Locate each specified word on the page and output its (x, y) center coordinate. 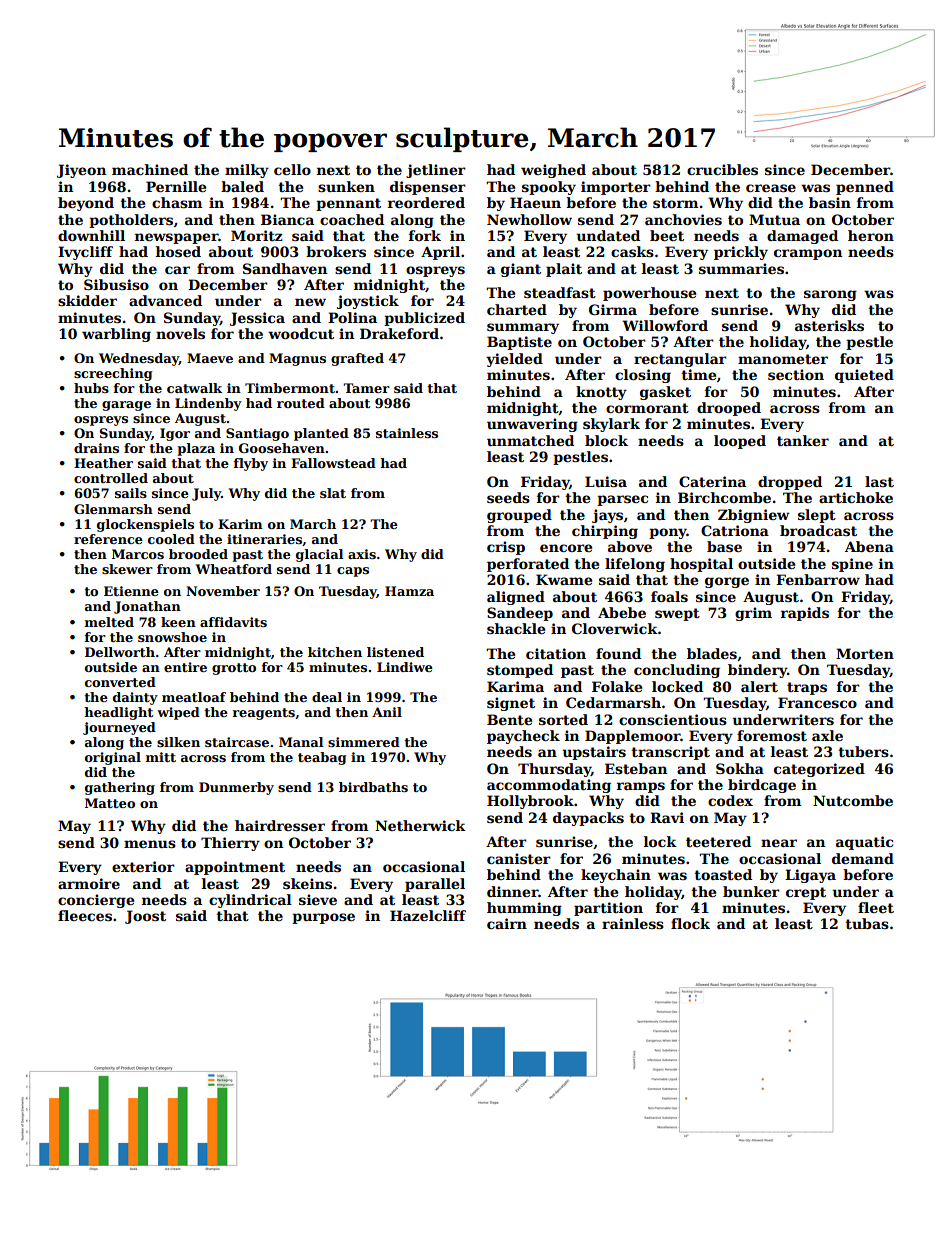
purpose (323, 918)
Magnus (297, 359)
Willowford (665, 325)
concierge (96, 901)
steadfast (560, 292)
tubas (867, 923)
